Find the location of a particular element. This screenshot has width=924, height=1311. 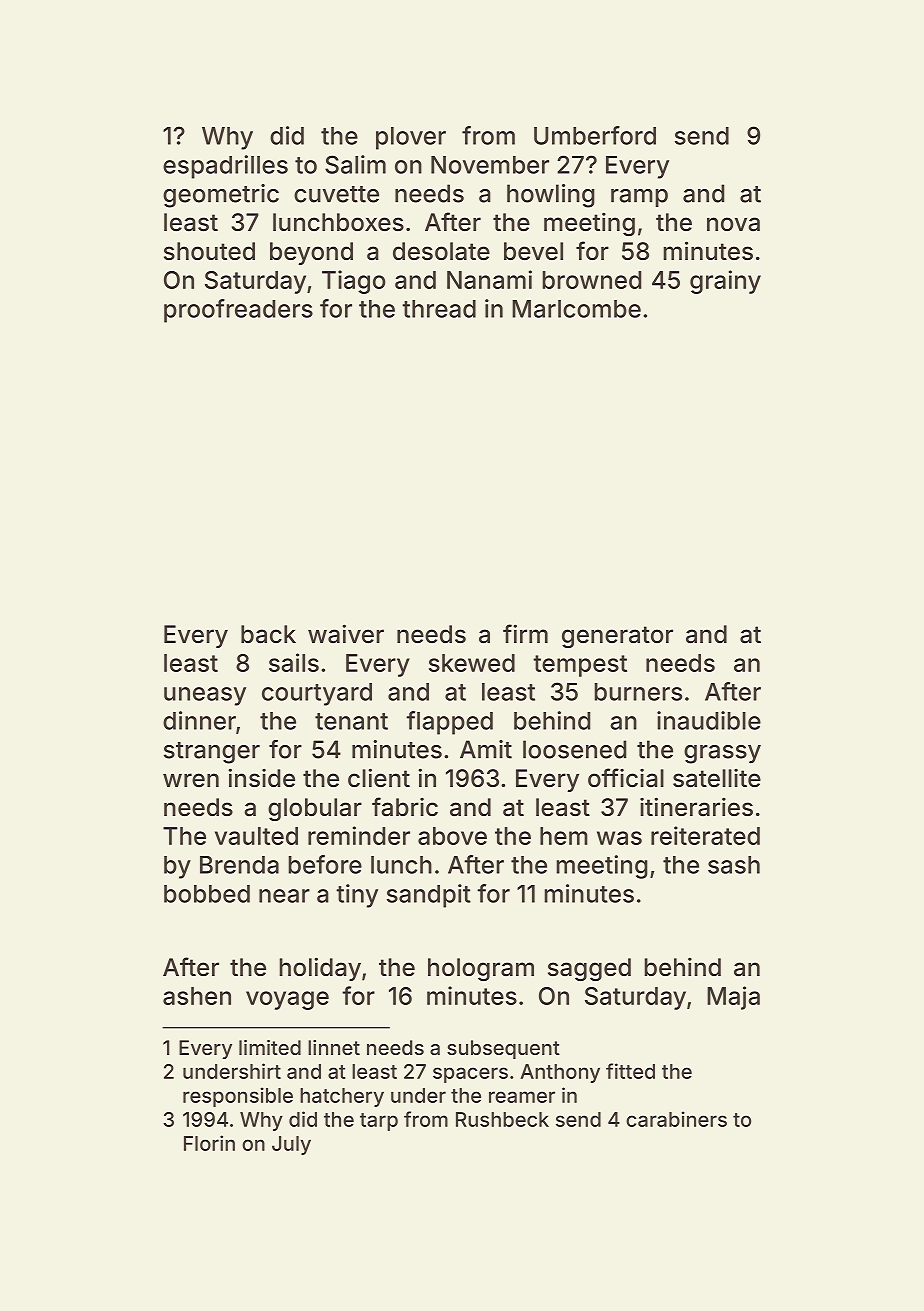

sandpit is located at coordinates (429, 896).
